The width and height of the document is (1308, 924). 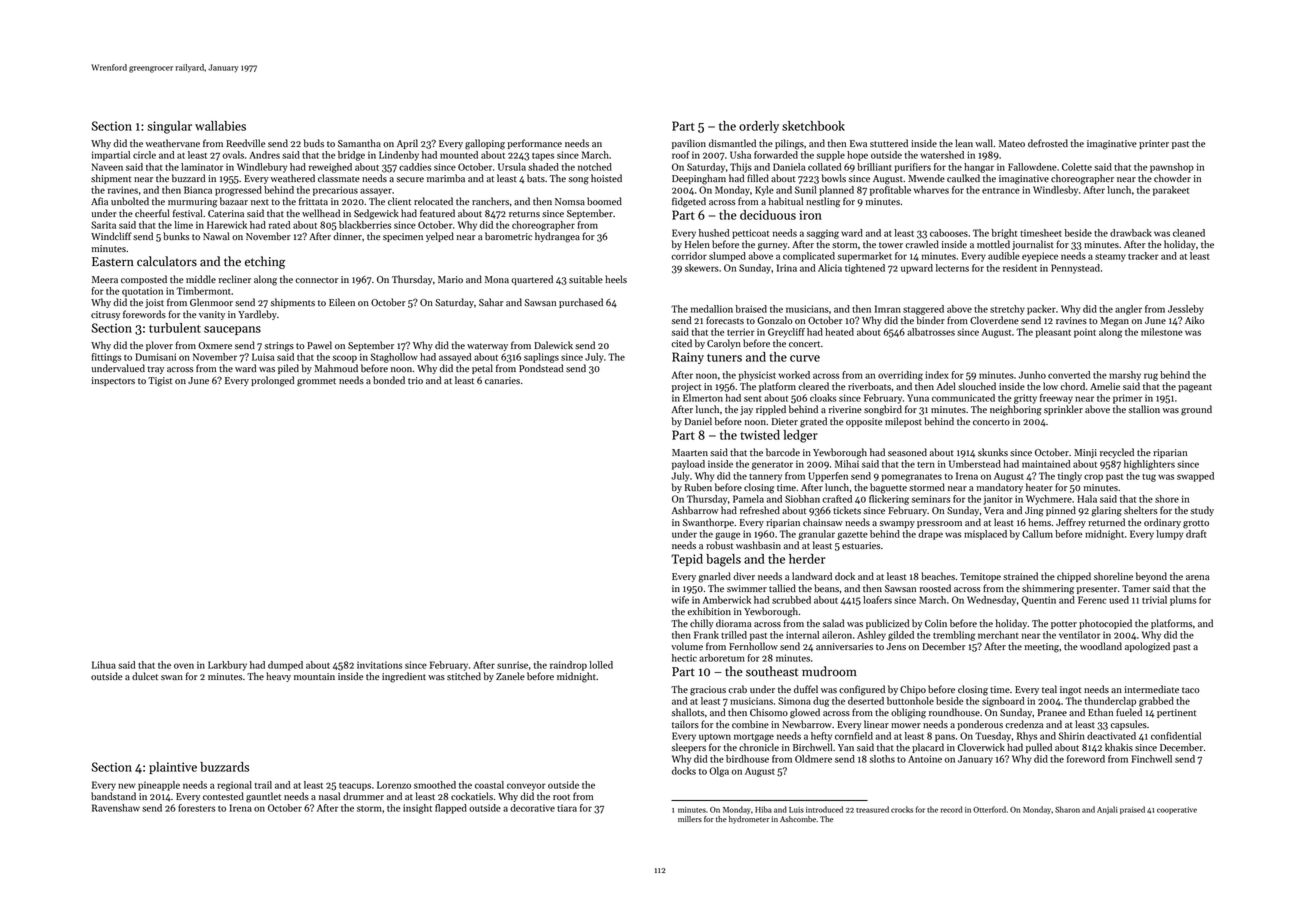 I want to click on medallion, so click(x=712, y=309).
